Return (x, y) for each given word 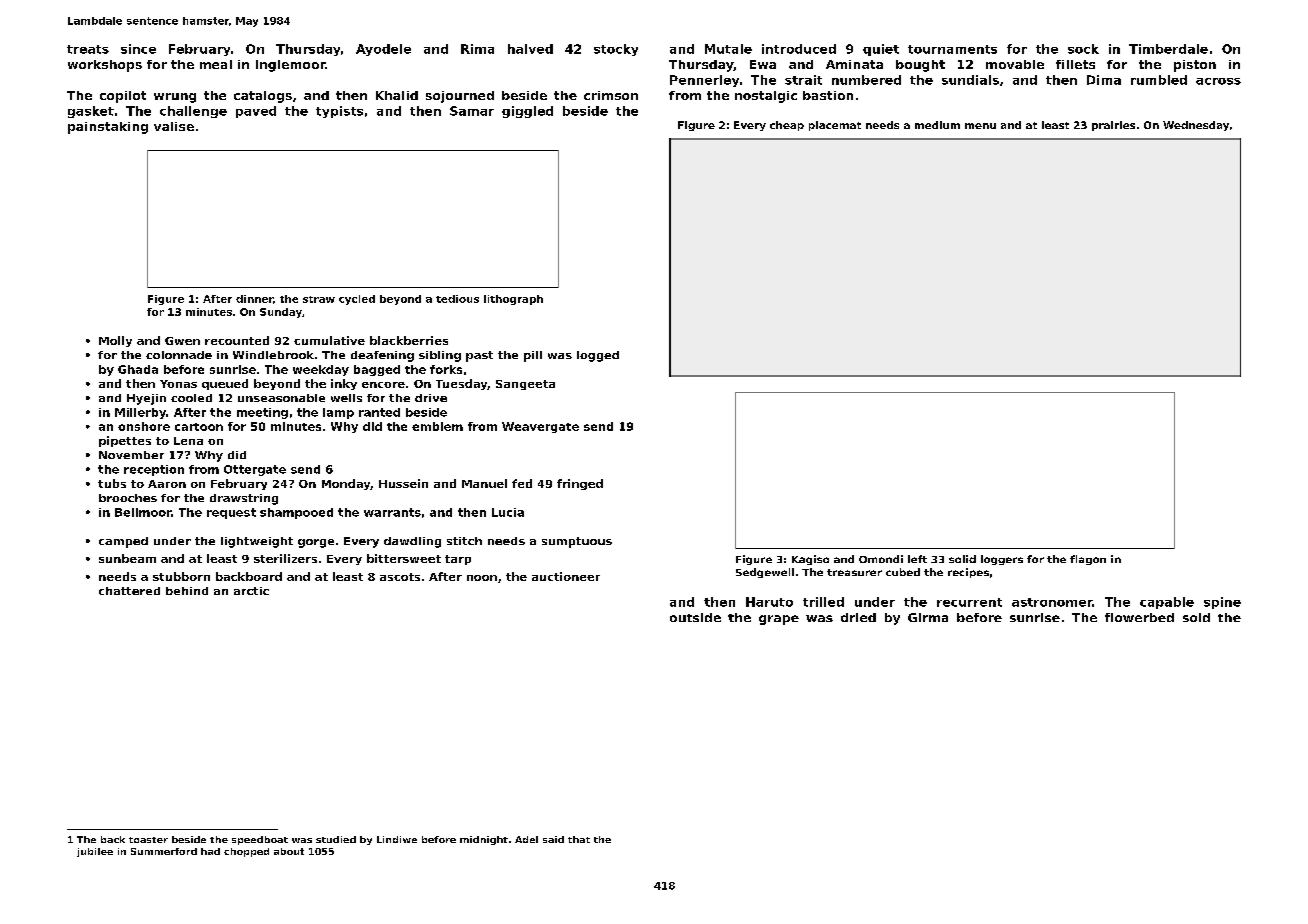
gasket (91, 112)
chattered (129, 591)
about (289, 851)
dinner (254, 299)
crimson (611, 95)
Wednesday (1196, 126)
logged (598, 356)
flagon (1088, 560)
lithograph (513, 300)
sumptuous (577, 542)
